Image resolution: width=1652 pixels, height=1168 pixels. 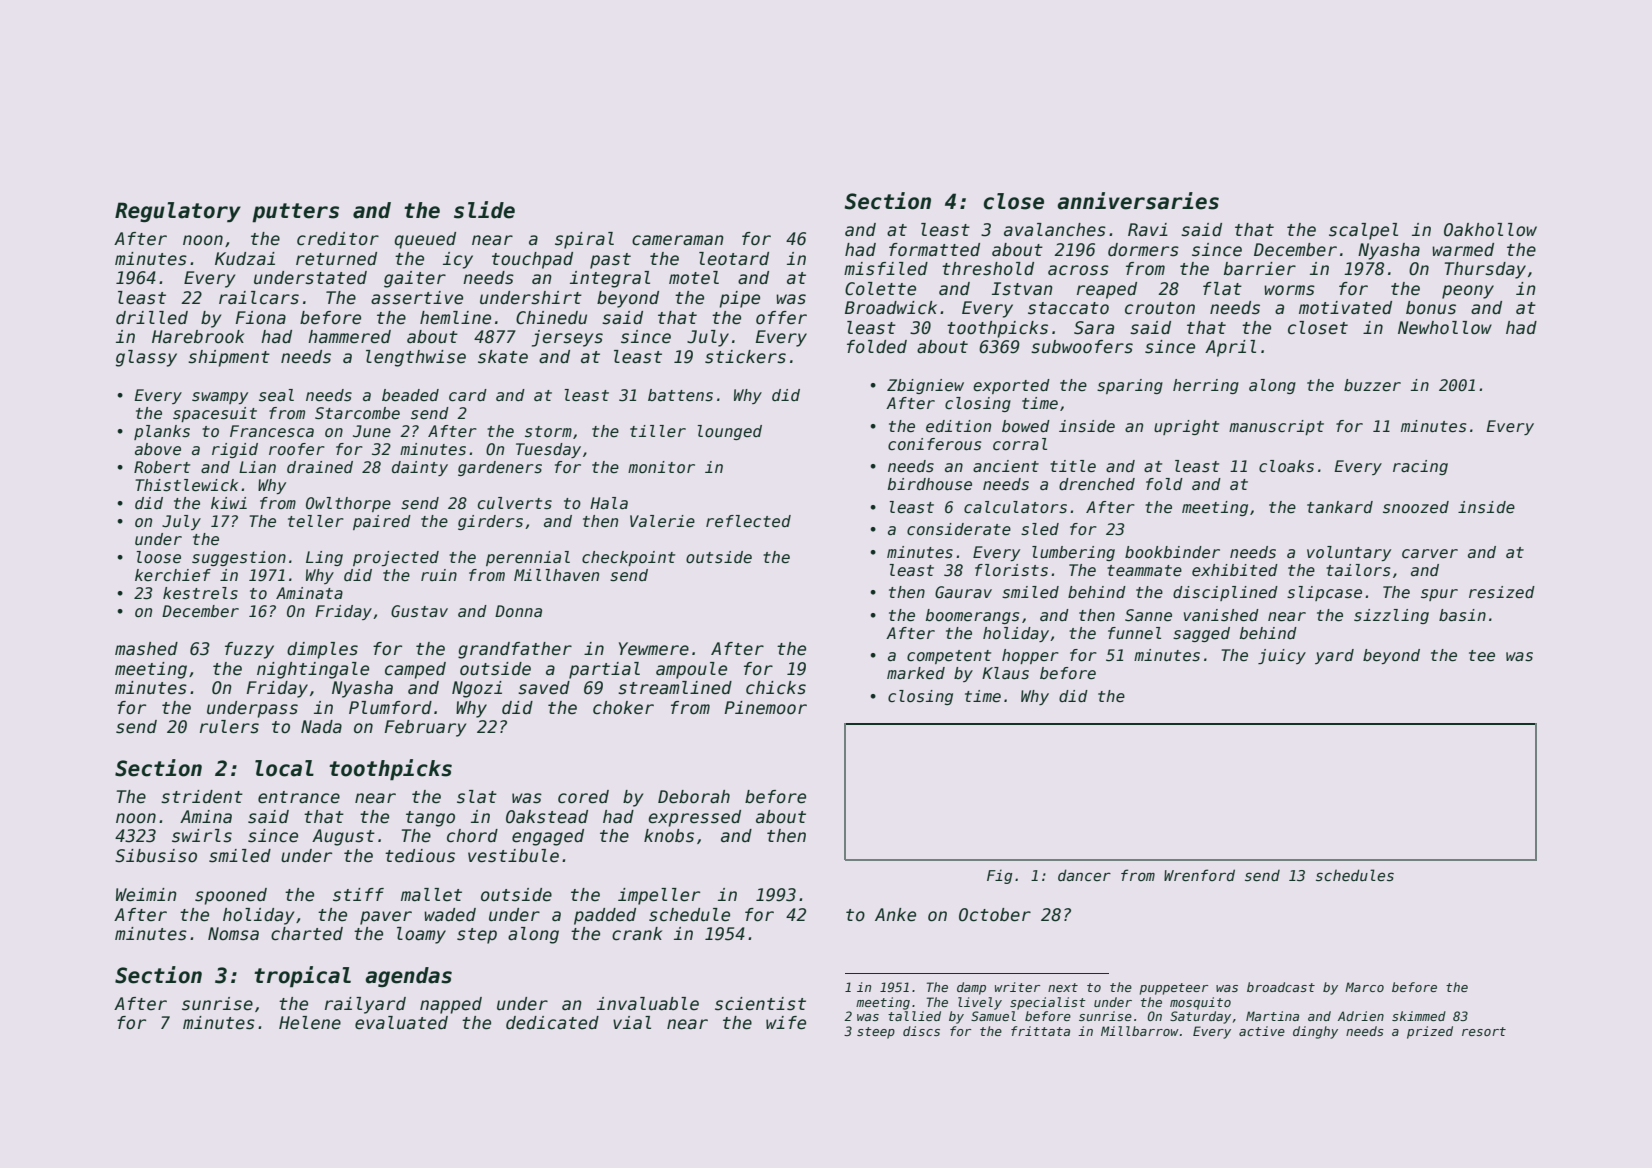 What do you see at coordinates (1363, 231) in the screenshot?
I see `scalpel` at bounding box center [1363, 231].
